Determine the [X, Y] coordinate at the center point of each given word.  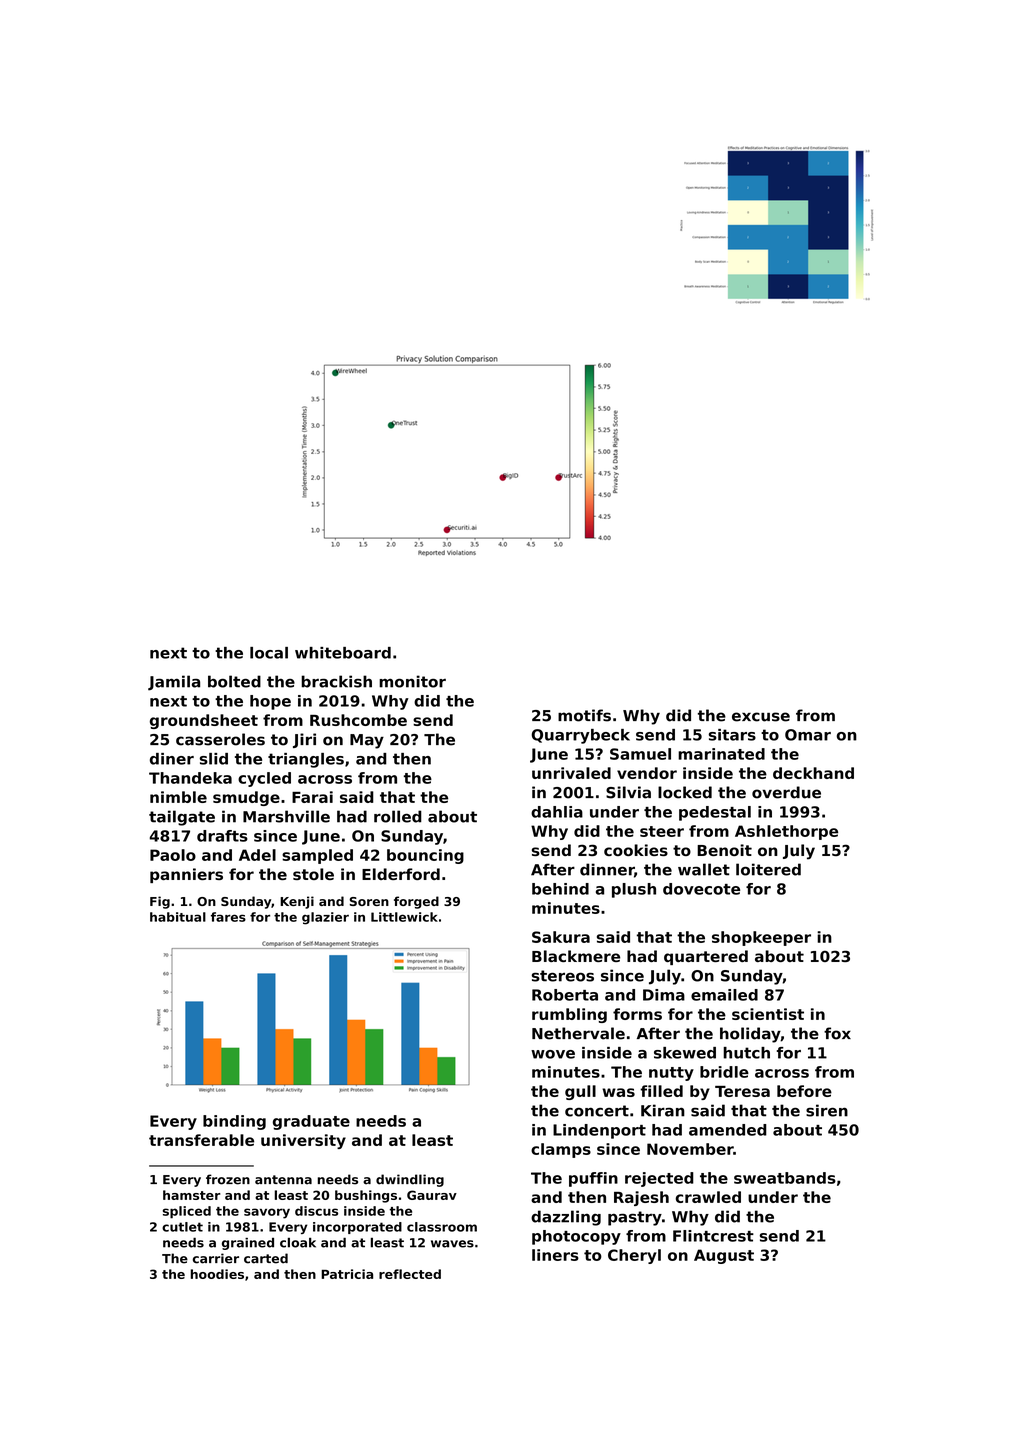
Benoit [724, 850]
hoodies [217, 1274]
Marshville [286, 816]
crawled [708, 1197]
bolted [234, 681]
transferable [201, 1140]
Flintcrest [713, 1236]
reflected [410, 1274]
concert [597, 1111]
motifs [584, 715]
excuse [761, 717]
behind [560, 889]
